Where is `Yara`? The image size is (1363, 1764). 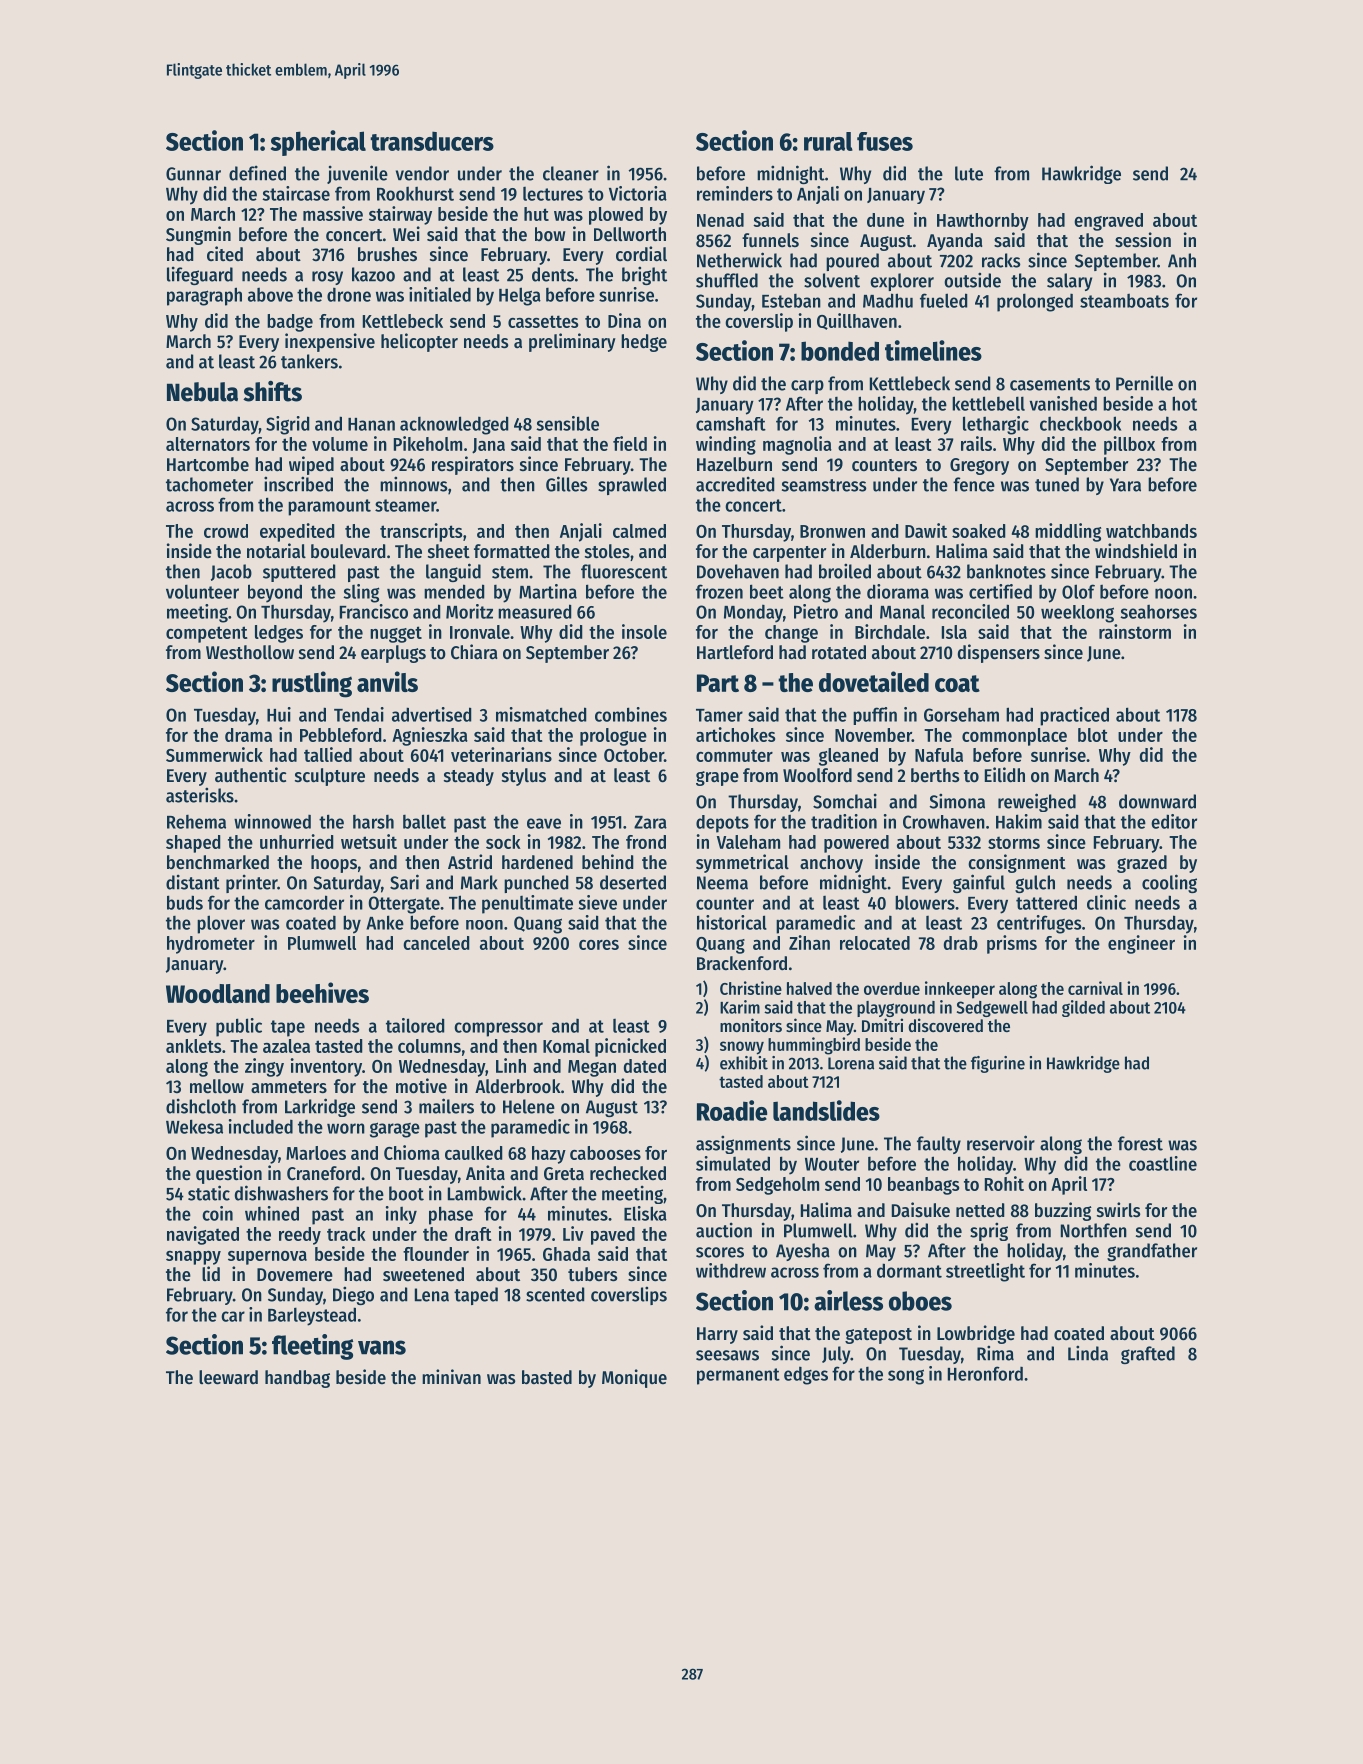 Yara is located at coordinates (1125, 485).
